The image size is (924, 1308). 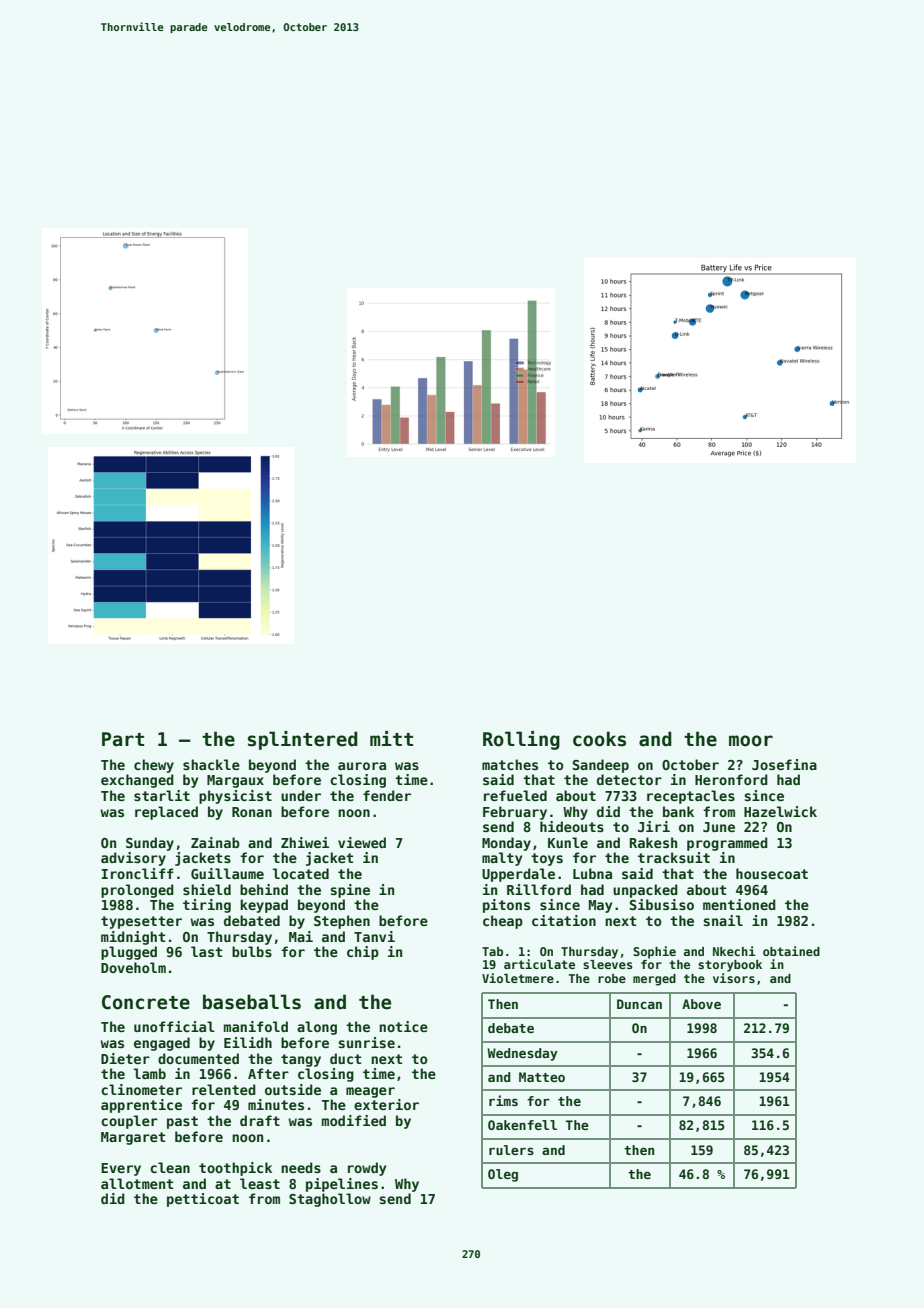 I want to click on cooks, so click(x=599, y=739).
